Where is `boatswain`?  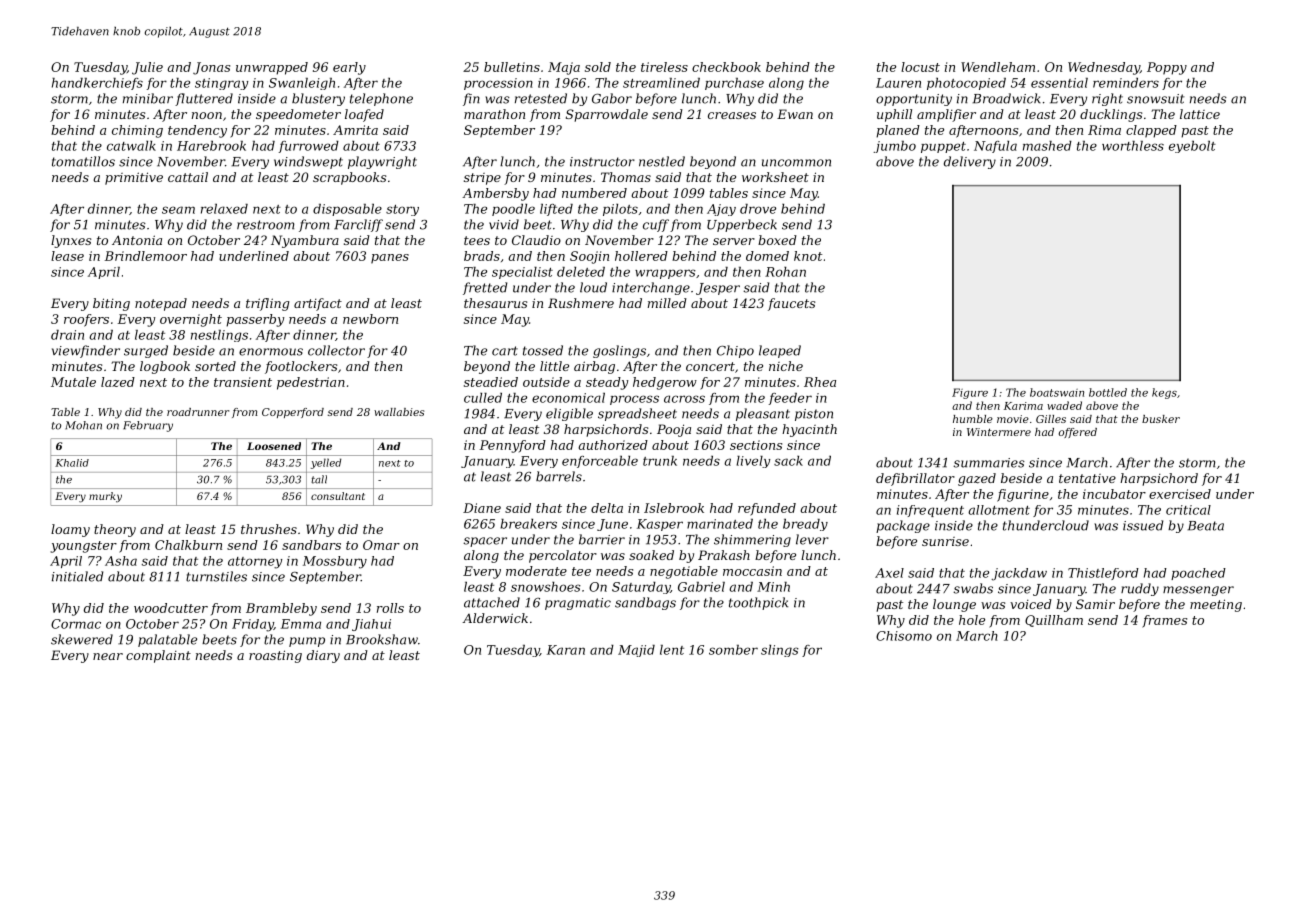 boatswain is located at coordinates (1057, 392).
